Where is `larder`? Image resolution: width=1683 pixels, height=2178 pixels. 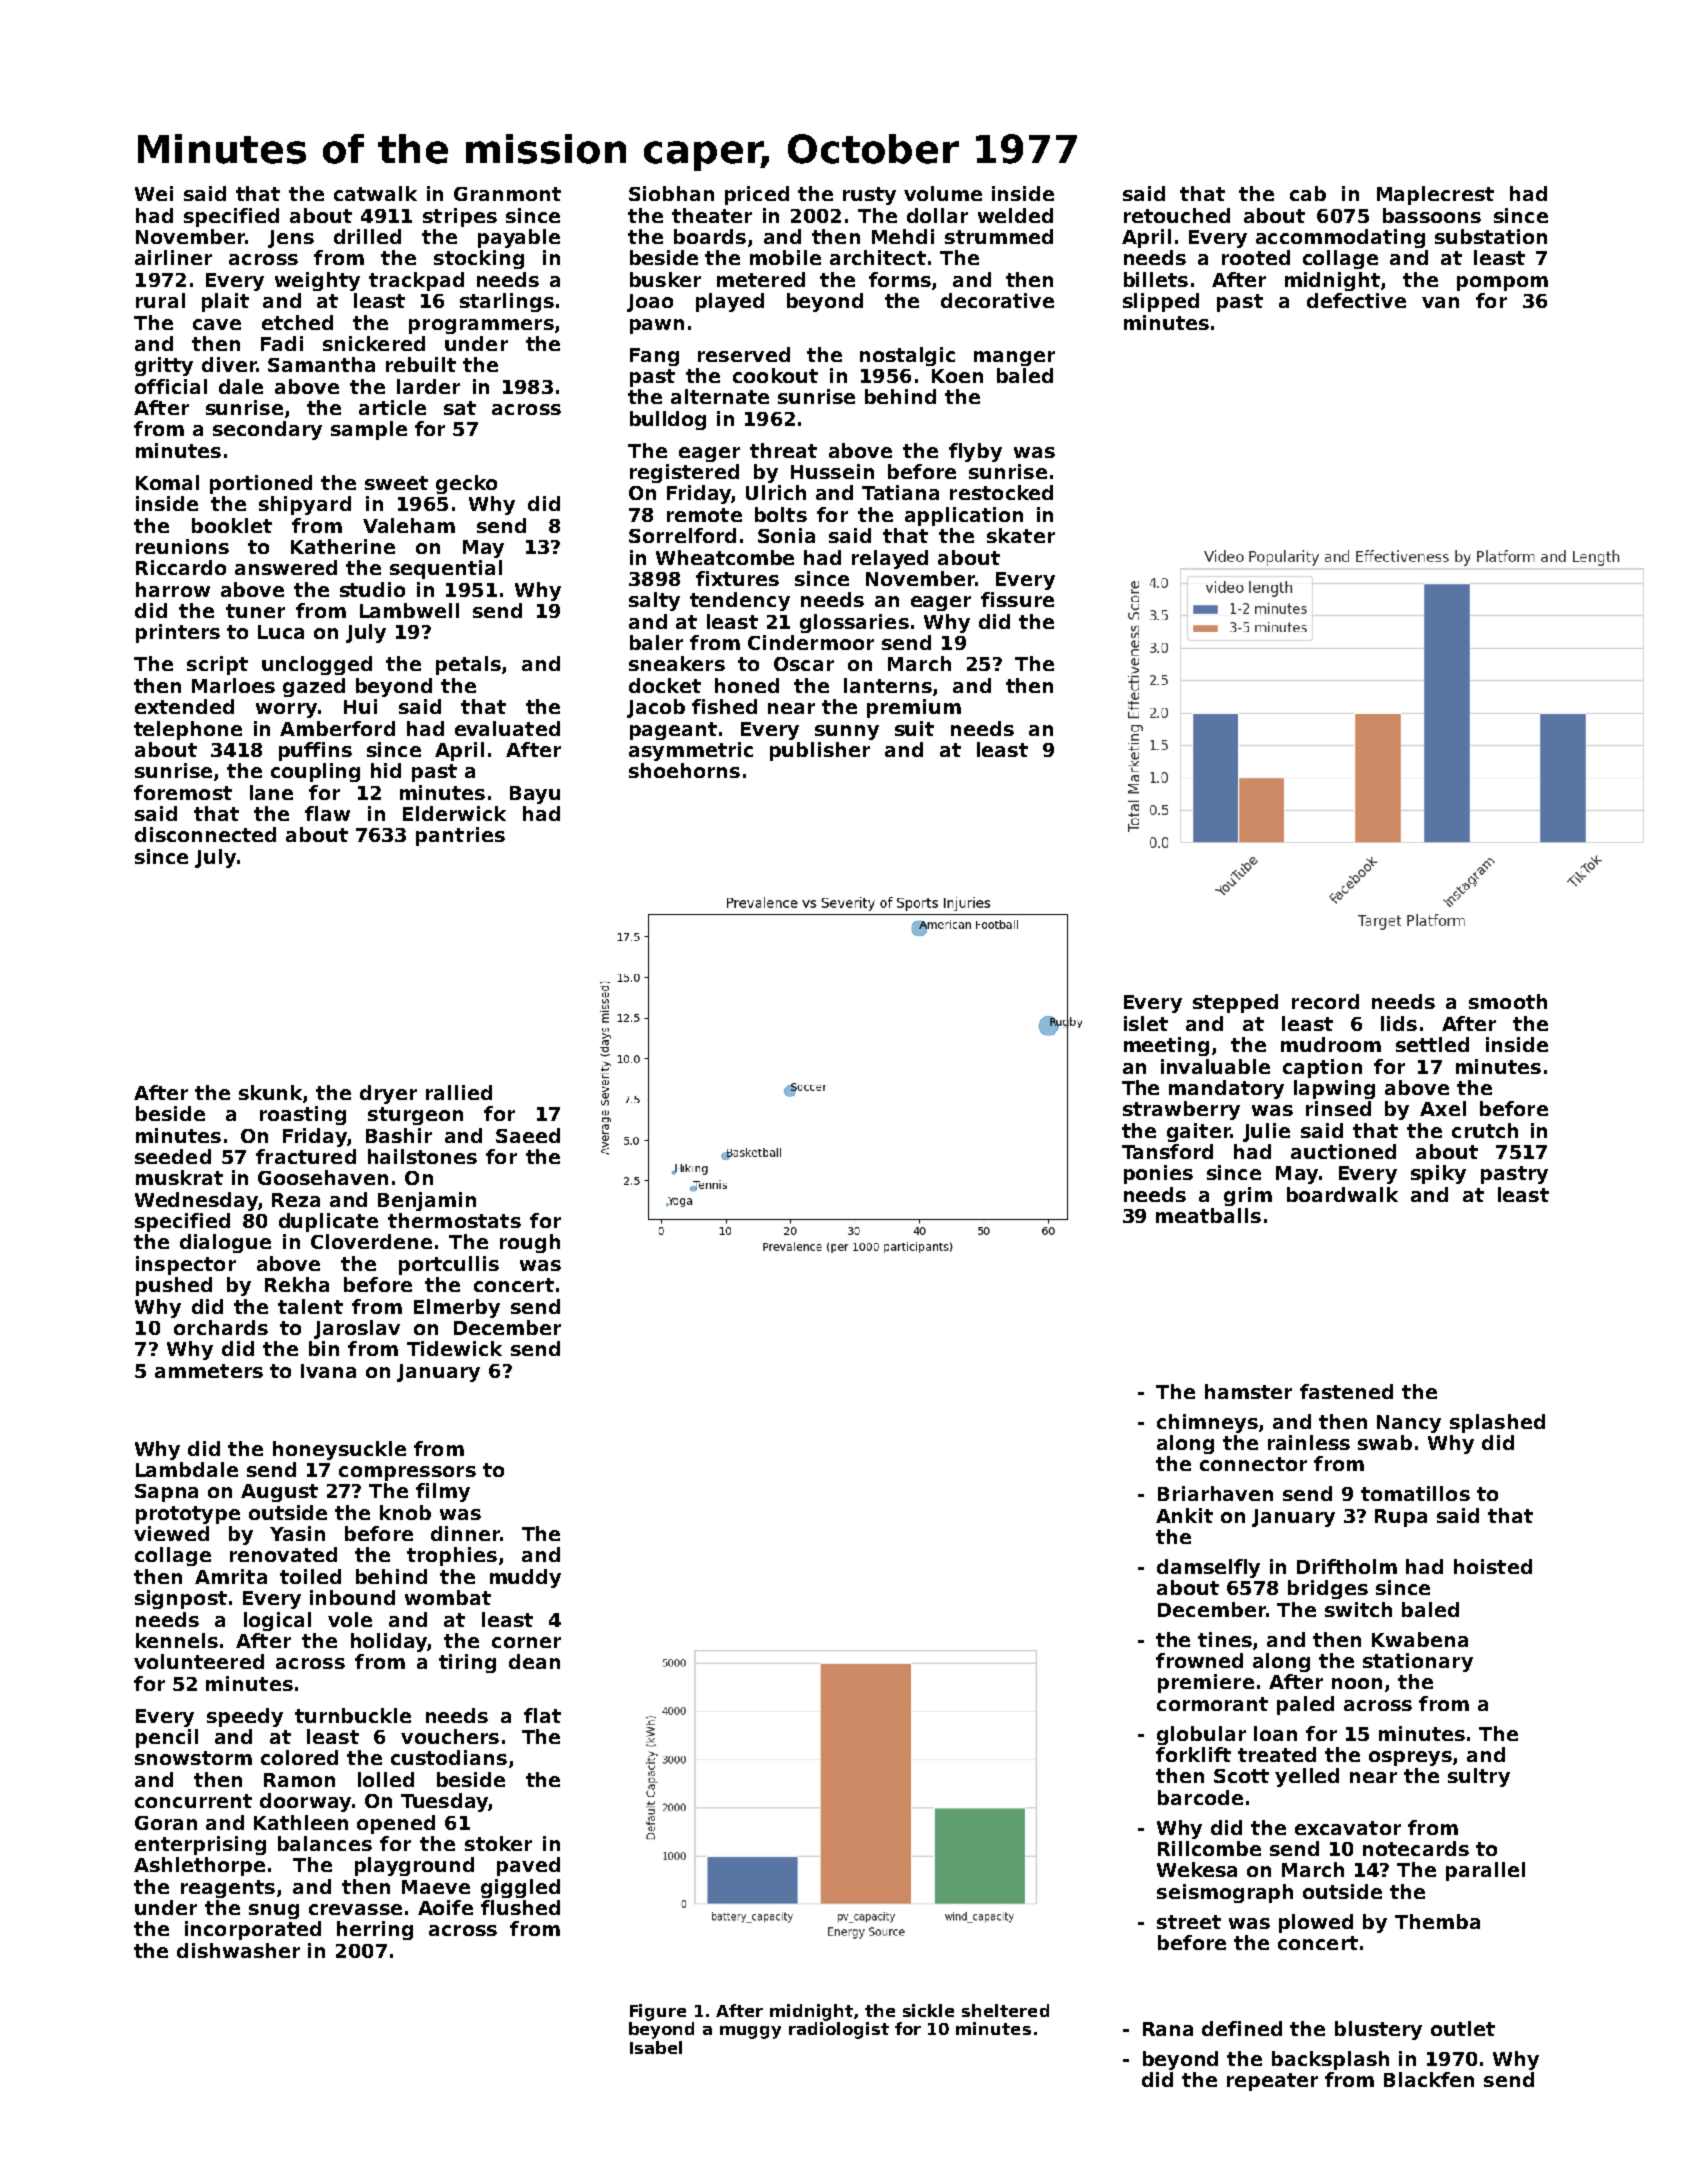
larder is located at coordinates (428, 386).
